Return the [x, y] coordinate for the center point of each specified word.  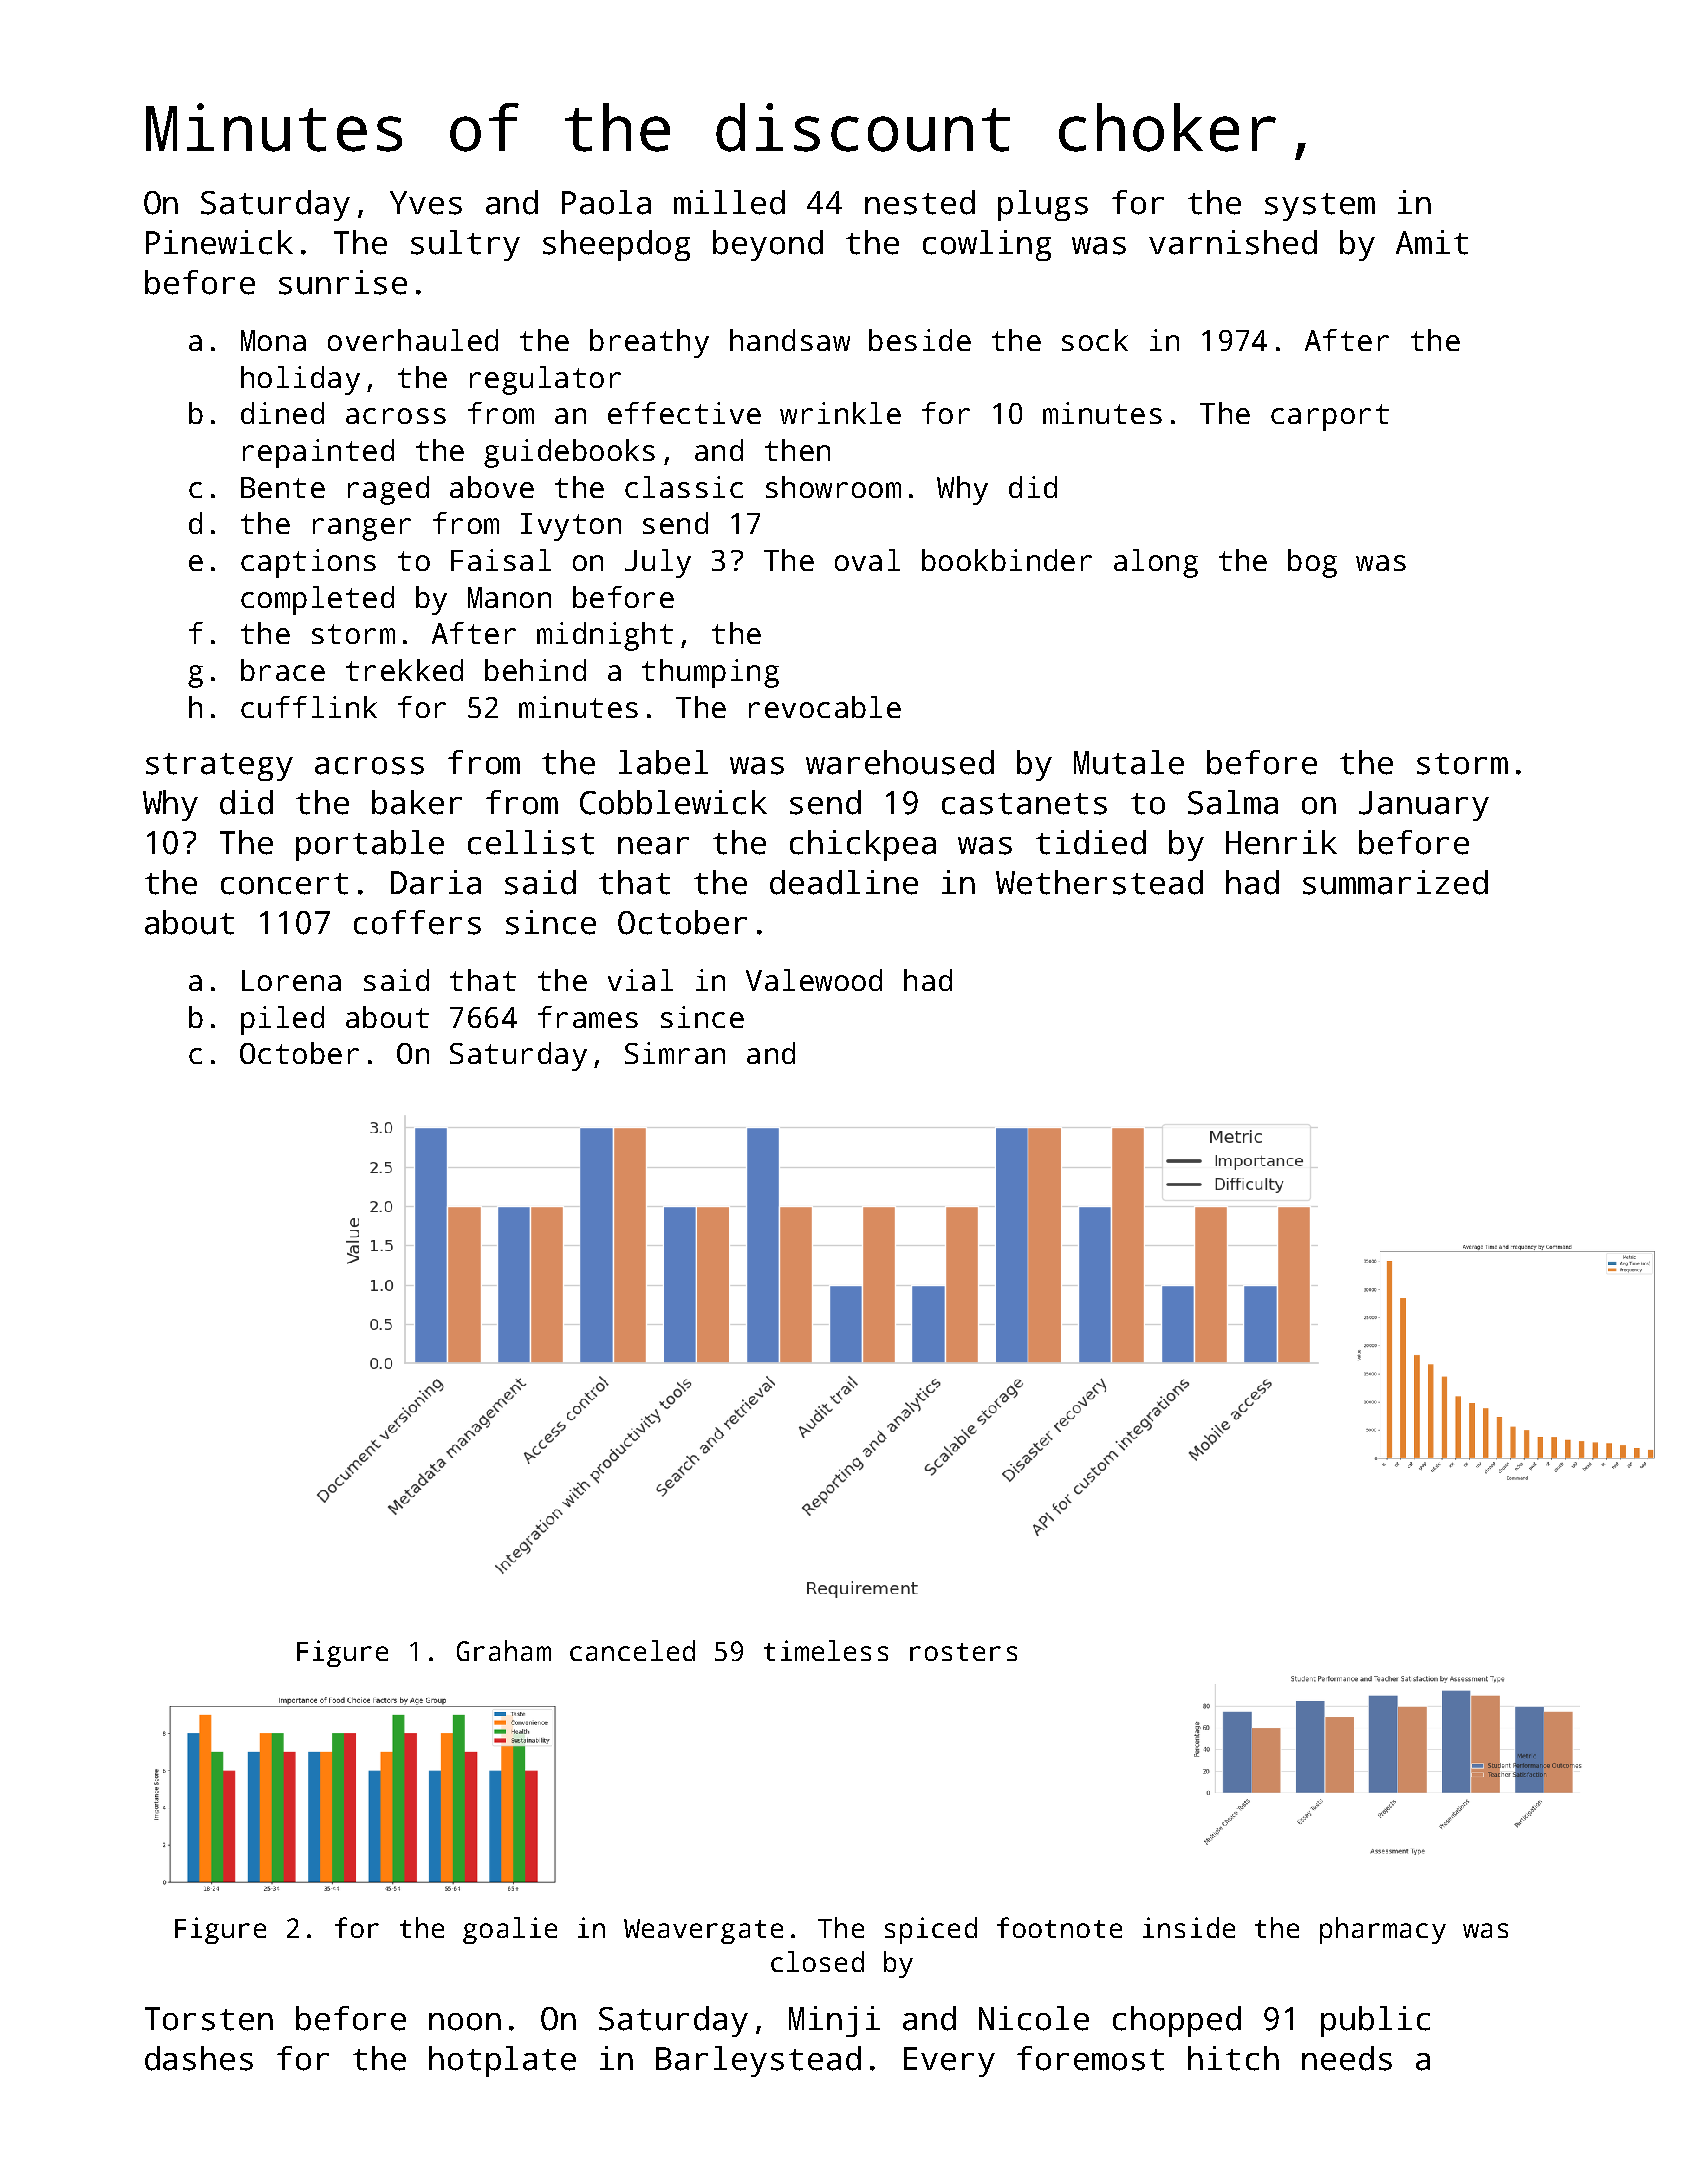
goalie [510, 1930]
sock [1095, 340]
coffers [417, 922]
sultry [465, 245]
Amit [1432, 242]
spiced [931, 1930]
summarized [1395, 882]
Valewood [814, 980]
